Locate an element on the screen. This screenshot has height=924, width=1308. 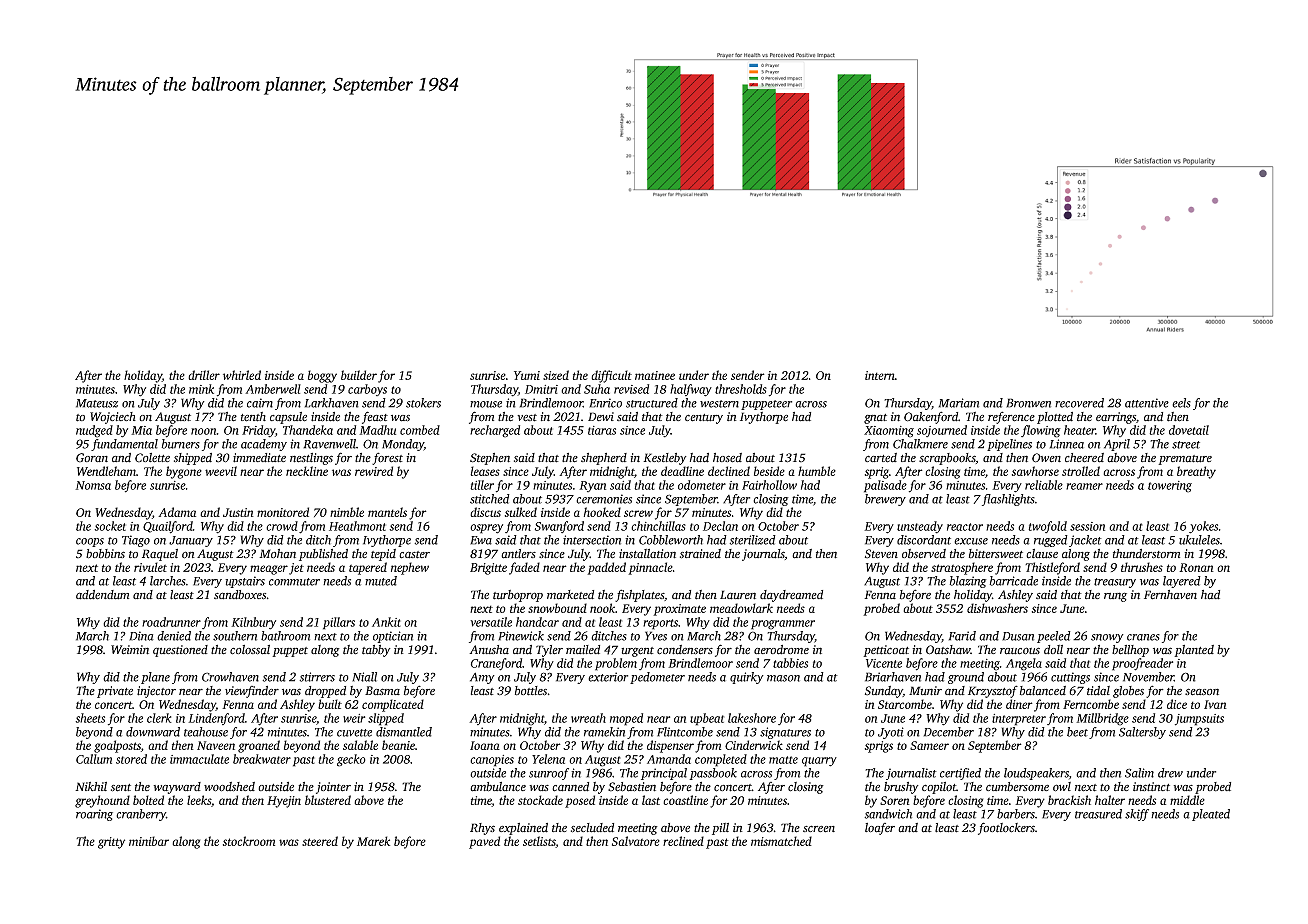
Flintcombe is located at coordinates (685, 732).
